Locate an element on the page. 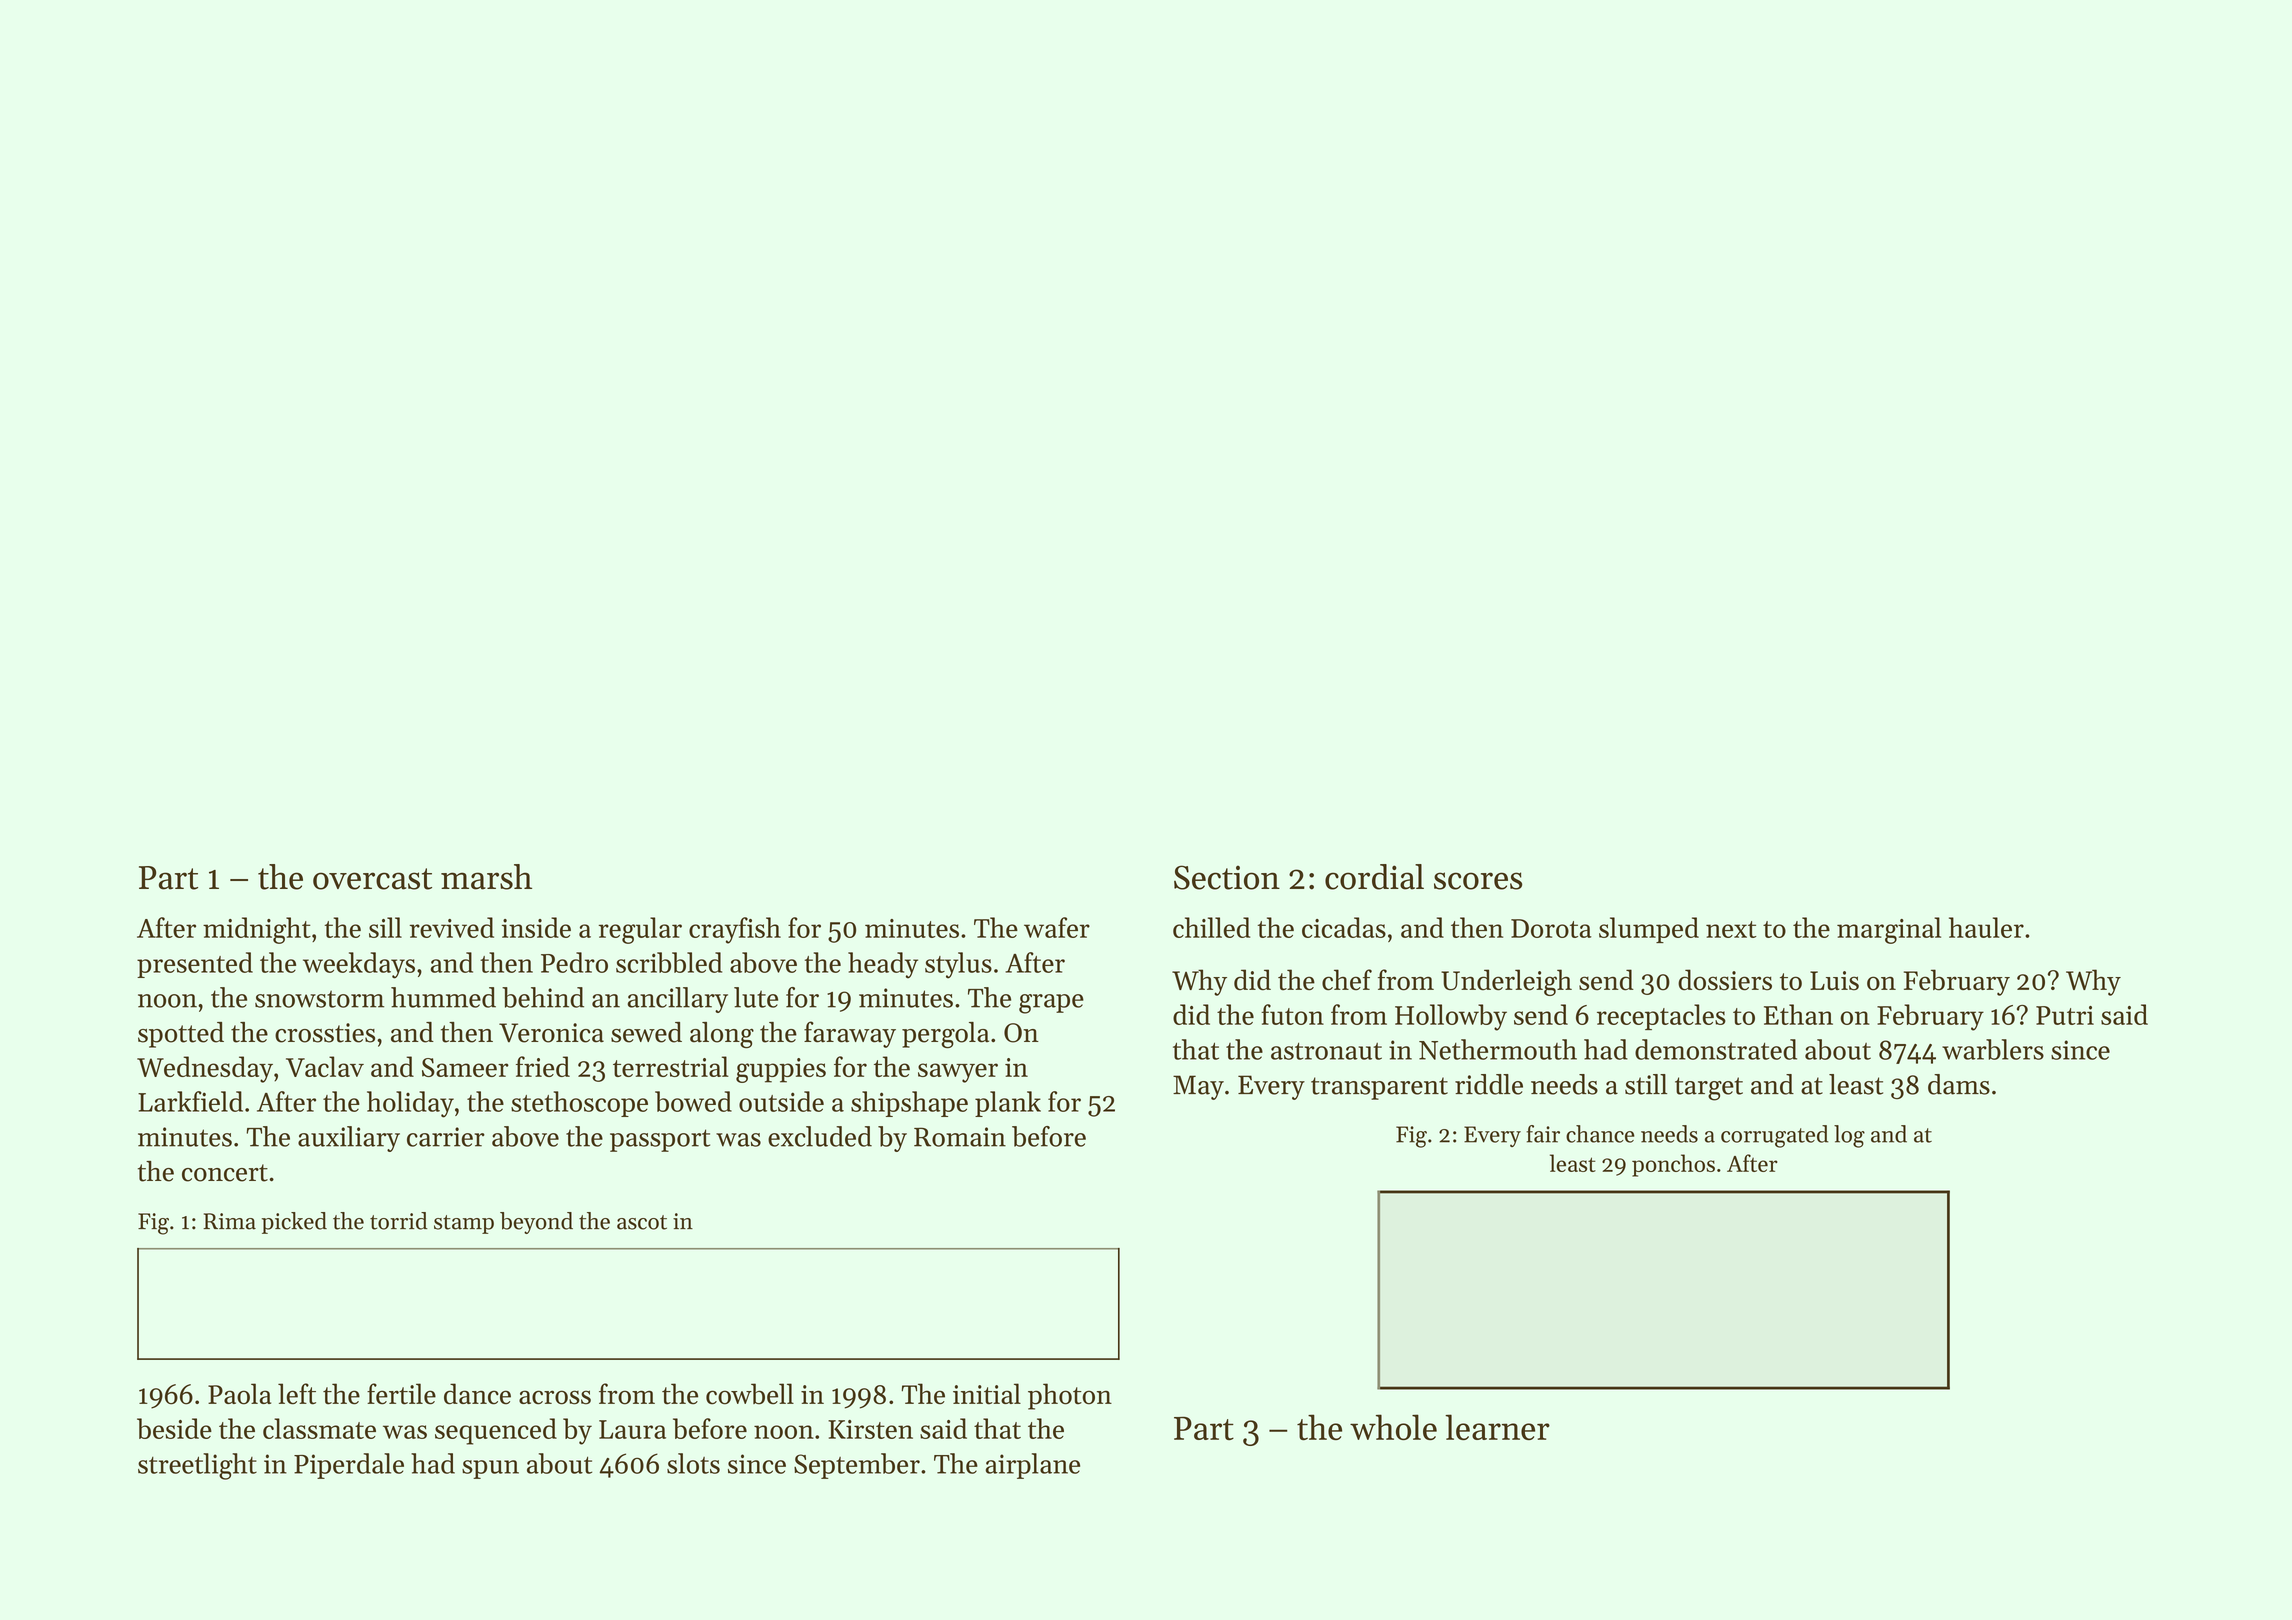 Image resolution: width=2292 pixels, height=1620 pixels. hauler is located at coordinates (1986, 927).
